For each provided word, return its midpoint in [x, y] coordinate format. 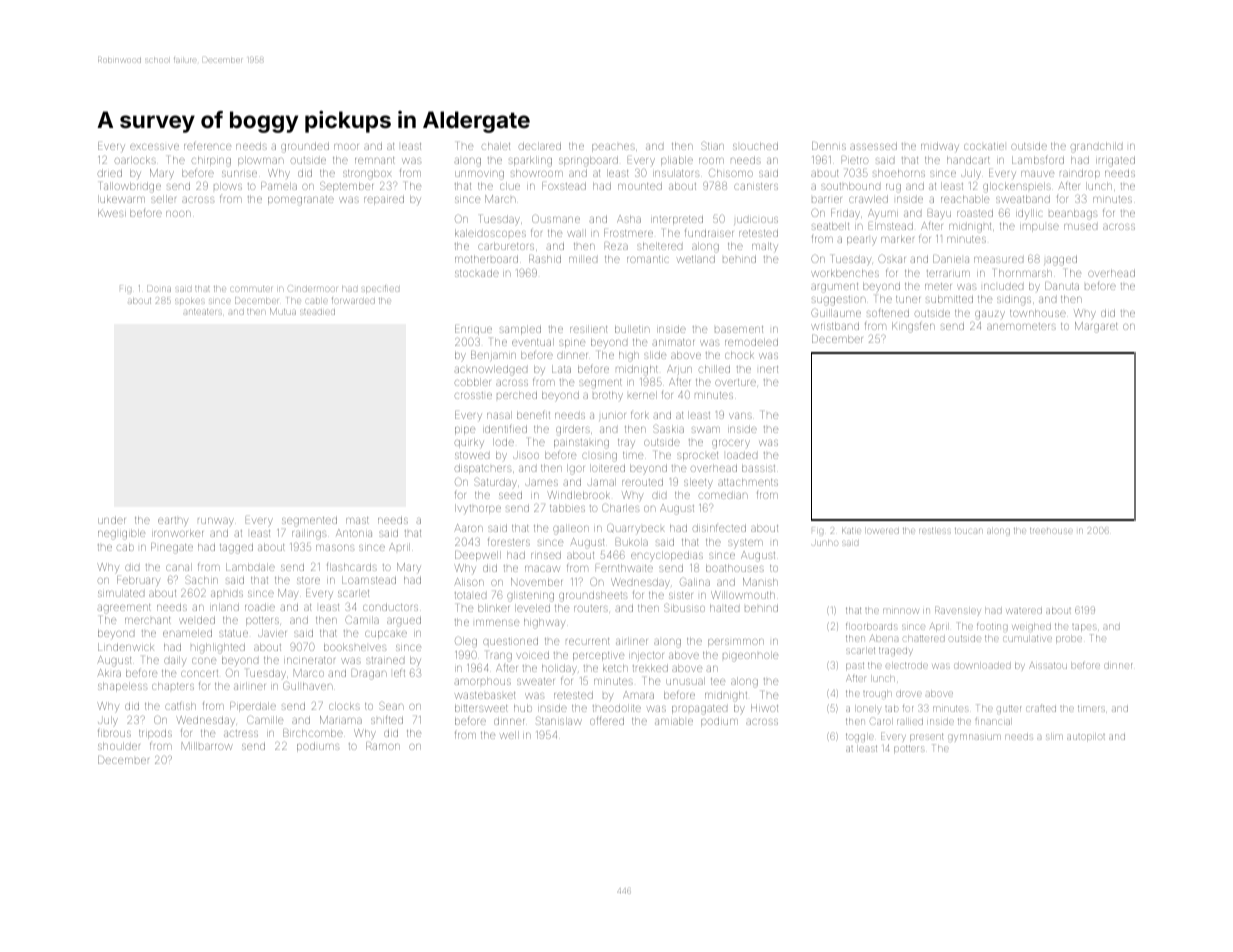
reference [207, 145]
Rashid [545, 259]
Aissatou [1048, 665]
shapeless [123, 687]
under [111, 520]
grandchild [1096, 147]
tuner [908, 299]
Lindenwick [126, 647]
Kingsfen [913, 327]
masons [335, 548]
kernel [642, 395]
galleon [571, 529]
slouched [755, 146]
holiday [559, 669]
